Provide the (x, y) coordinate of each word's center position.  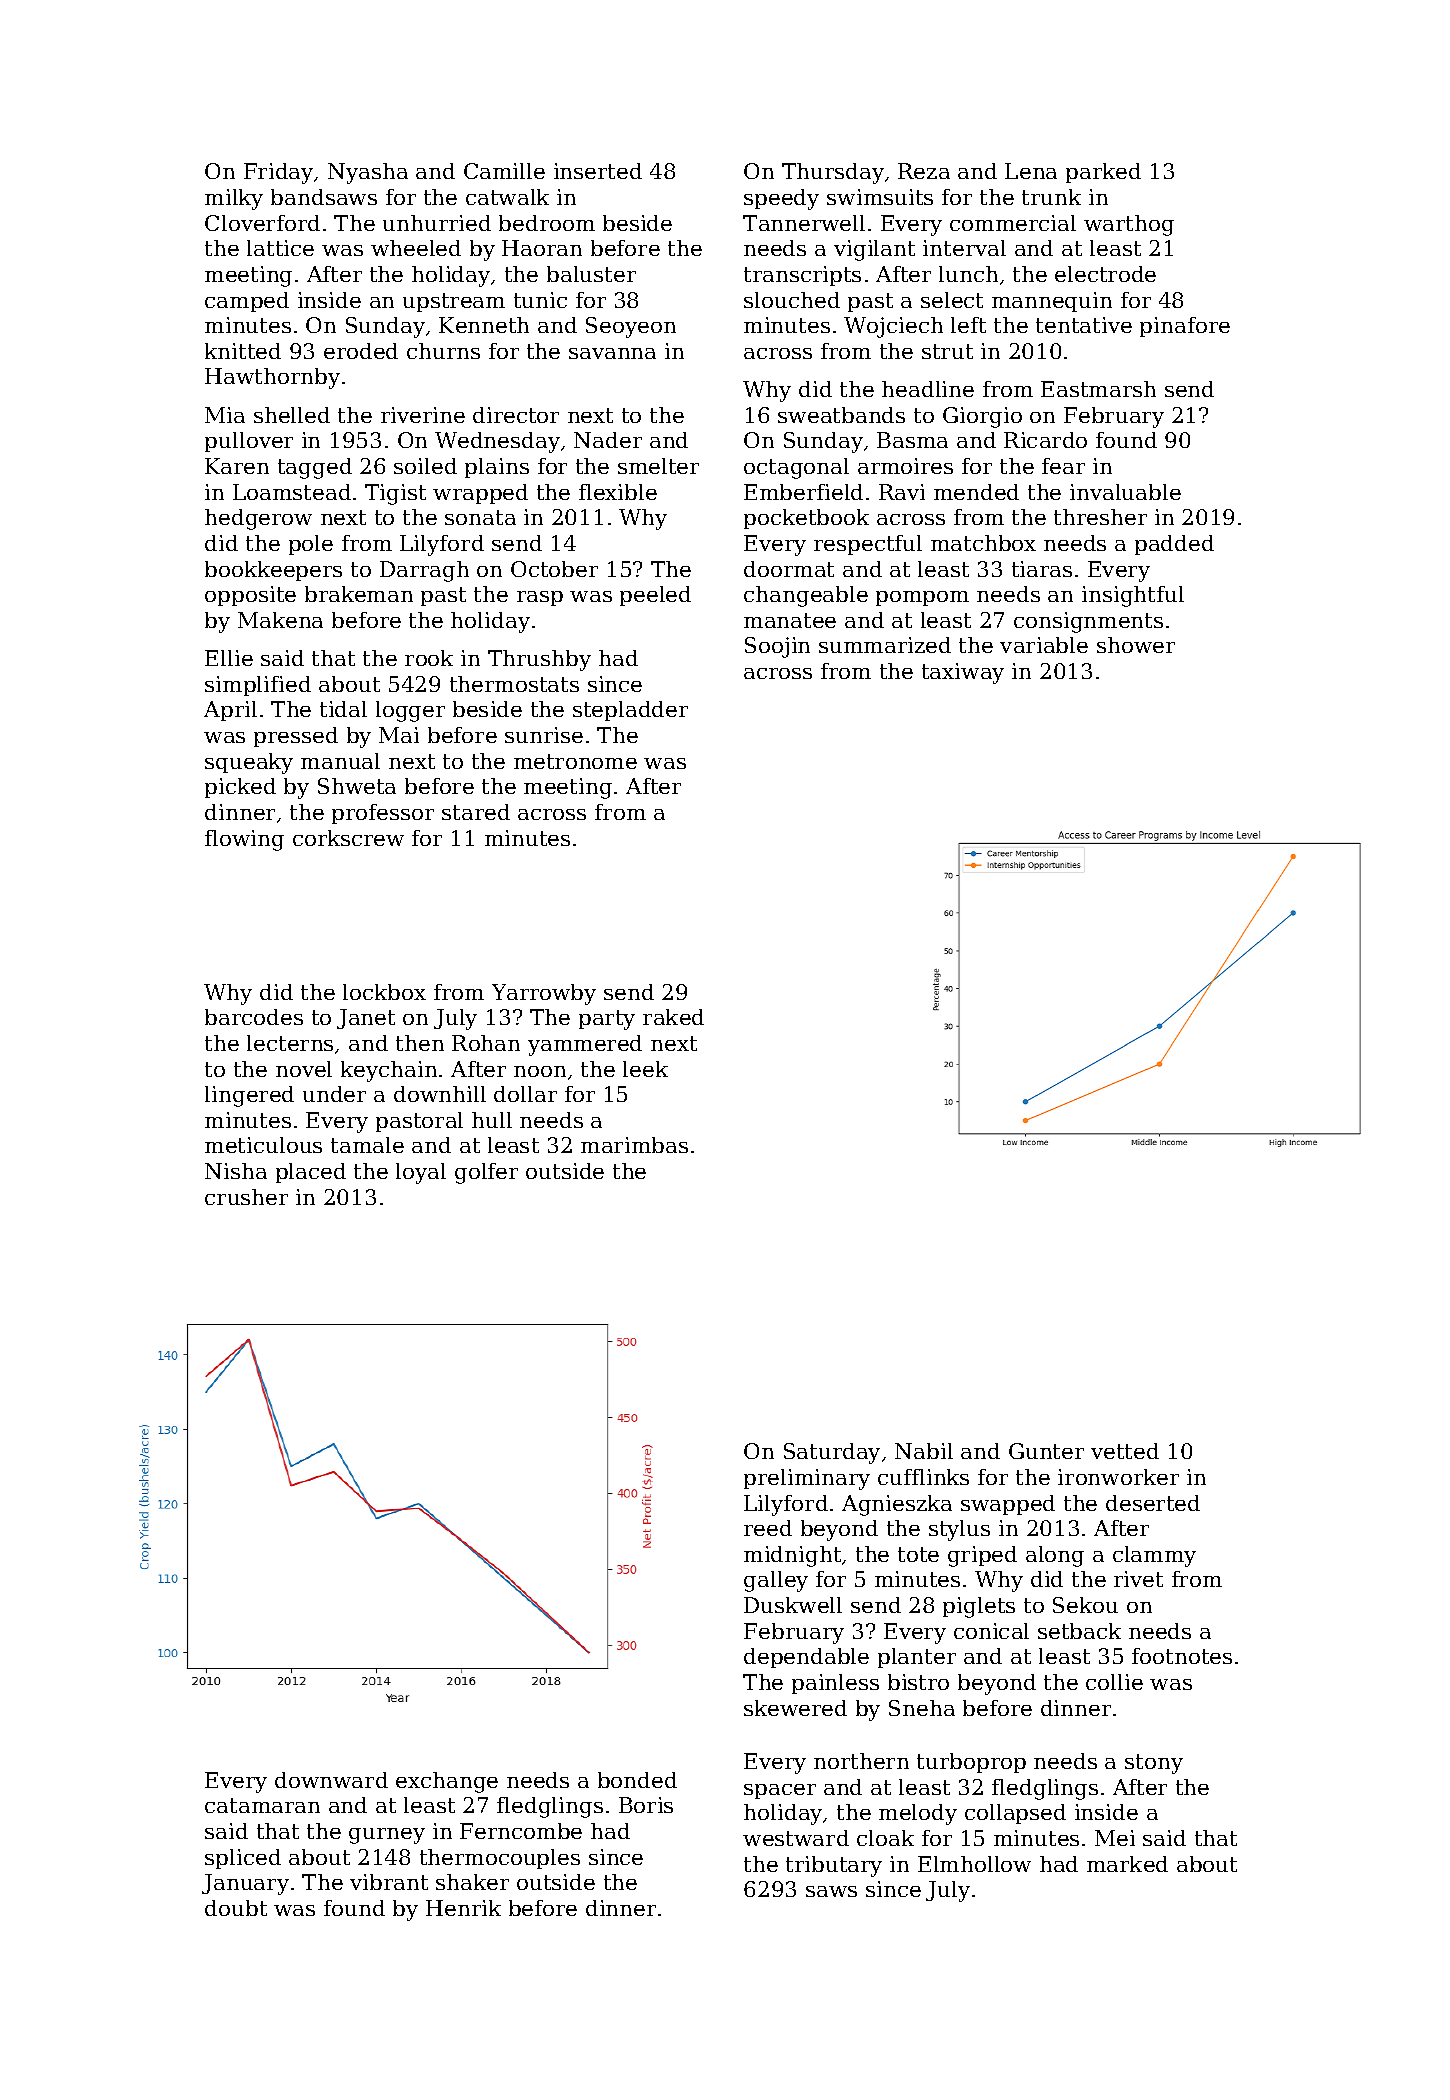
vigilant (874, 250)
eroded (361, 351)
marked (1127, 1864)
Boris (646, 1805)
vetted (1125, 1451)
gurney (387, 1836)
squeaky (249, 763)
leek (645, 1069)
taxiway (963, 673)
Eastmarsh (1098, 389)
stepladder (630, 711)
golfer (486, 1173)
